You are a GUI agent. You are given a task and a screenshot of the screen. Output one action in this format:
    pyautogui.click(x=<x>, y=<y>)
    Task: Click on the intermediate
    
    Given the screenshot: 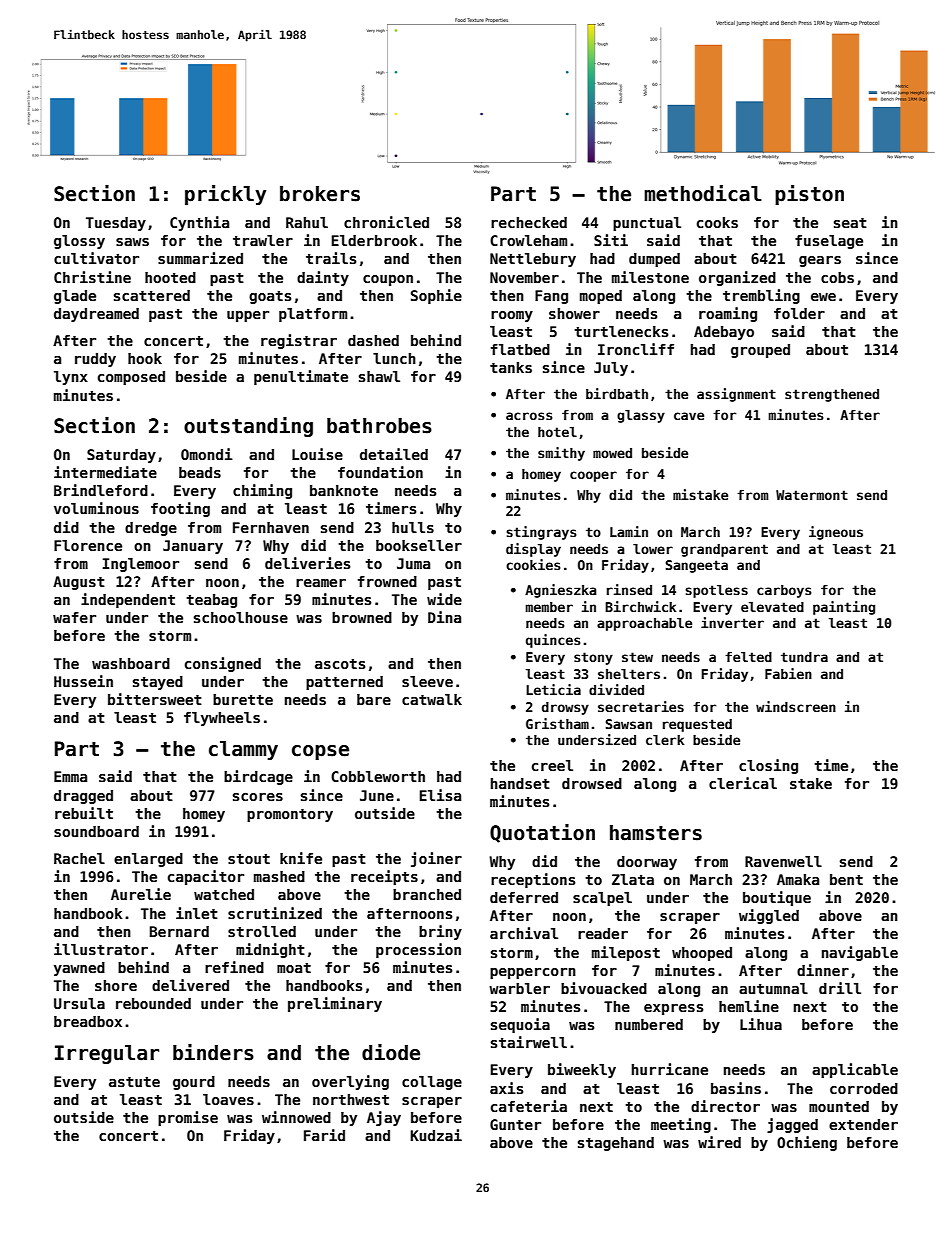 What is the action you would take?
    pyautogui.click(x=105, y=472)
